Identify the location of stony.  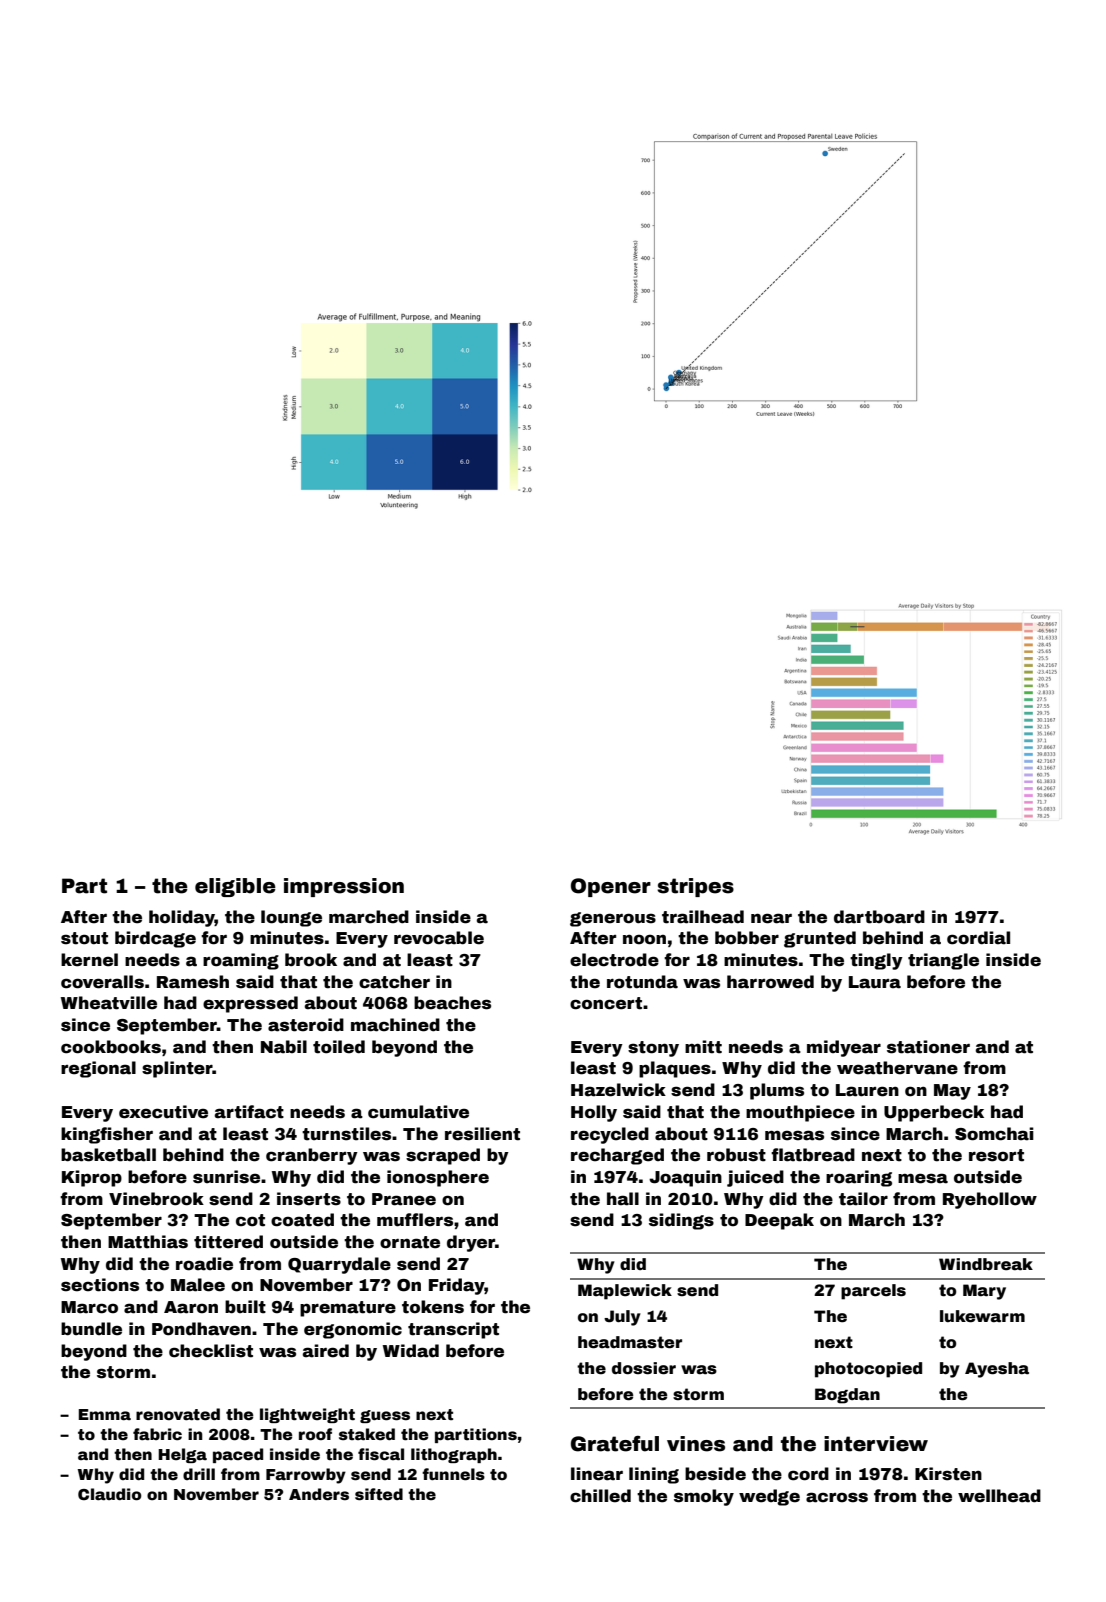
(653, 1049).
